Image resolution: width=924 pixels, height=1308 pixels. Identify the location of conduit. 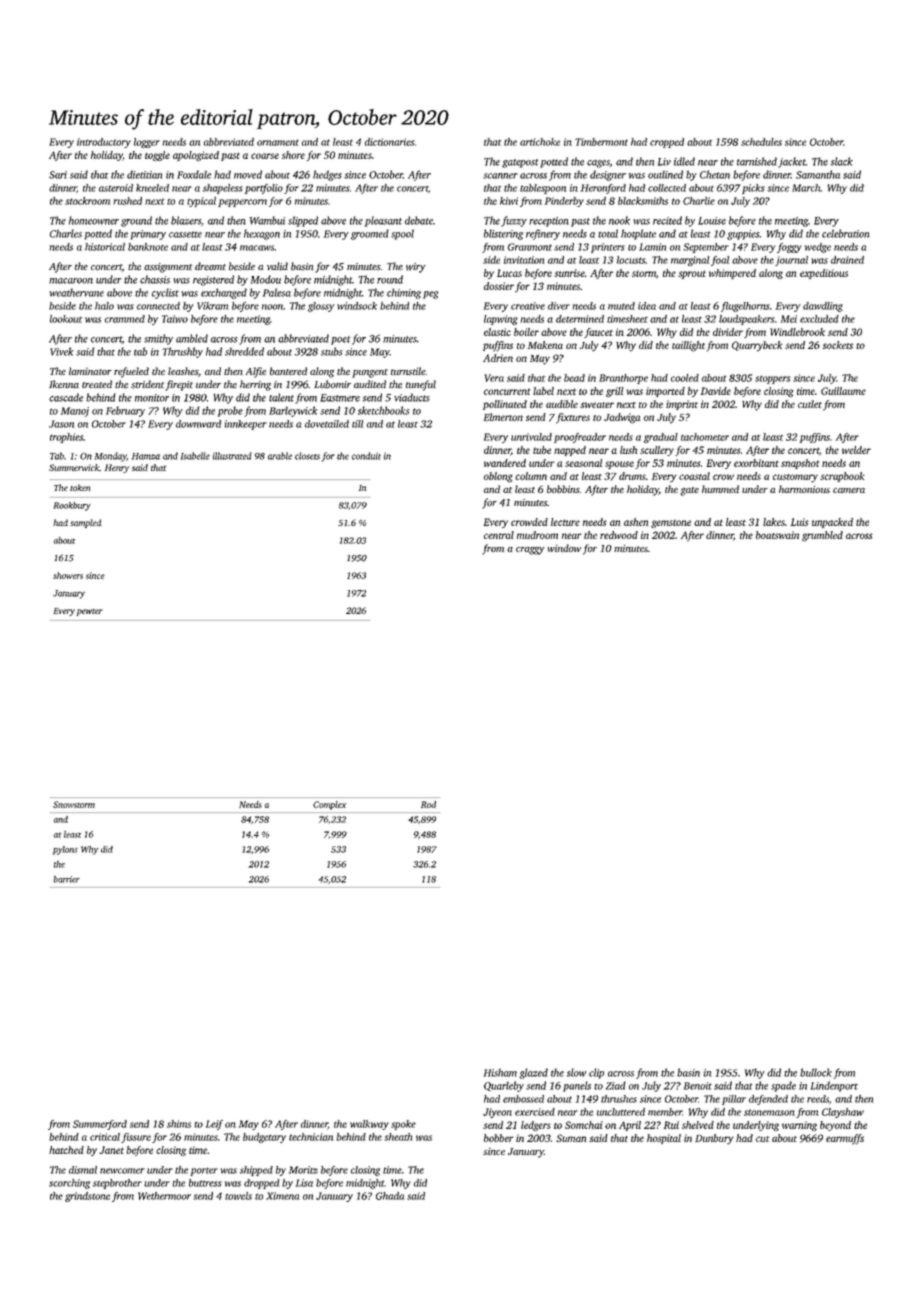
(366, 456).
